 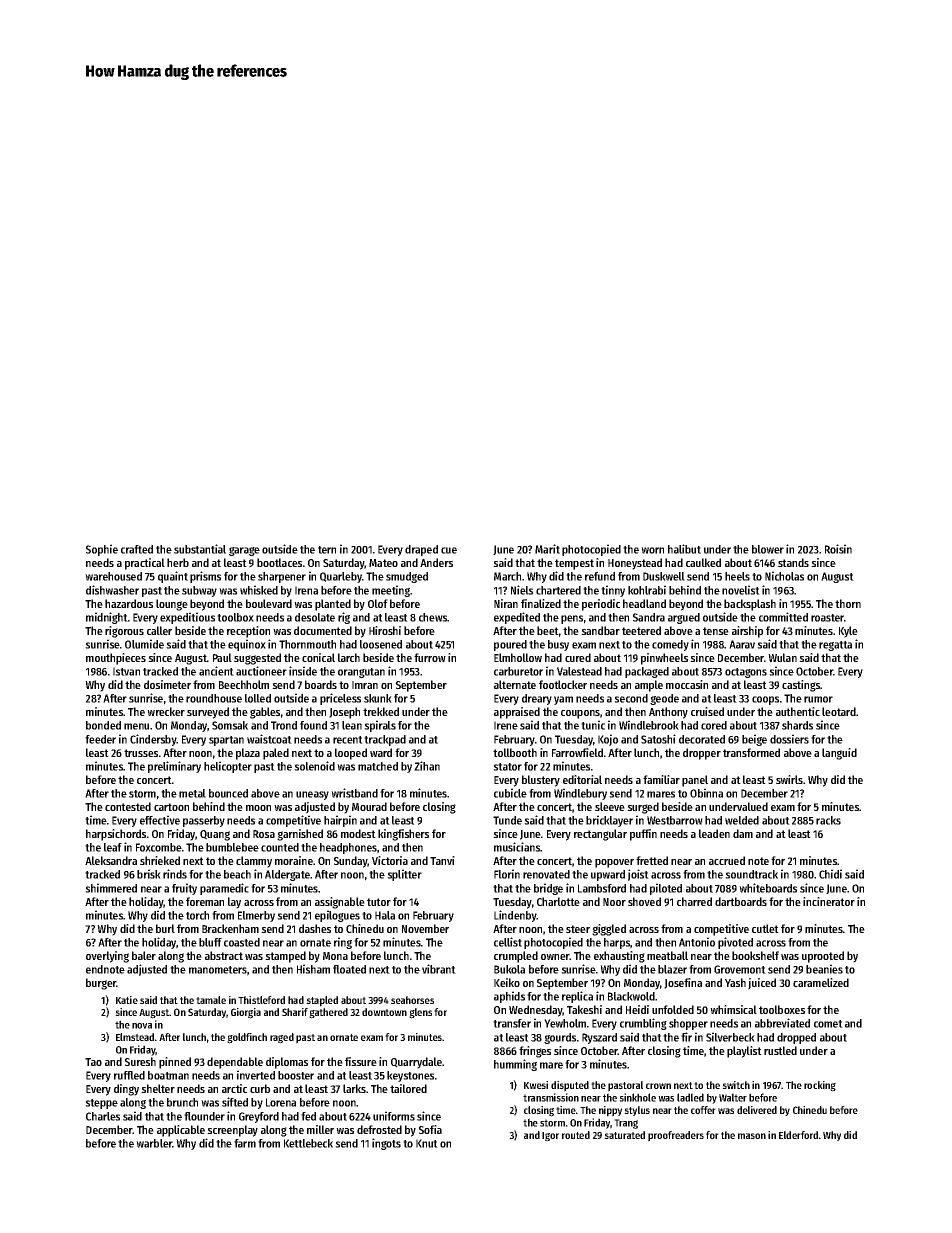 I want to click on waistcoat, so click(x=269, y=739).
